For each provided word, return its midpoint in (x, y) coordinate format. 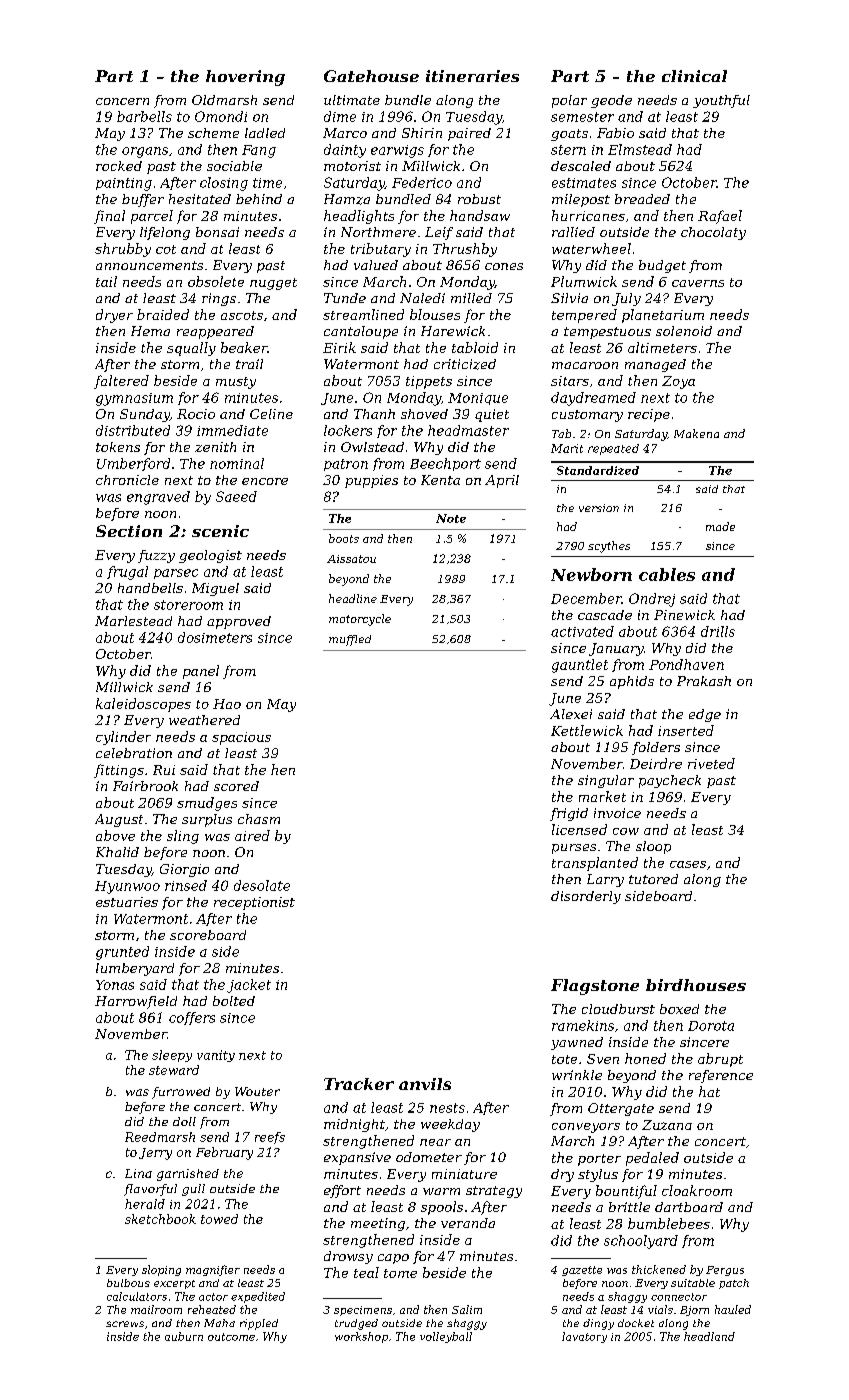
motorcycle (360, 620)
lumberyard (135, 969)
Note (451, 518)
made (720, 526)
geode (611, 101)
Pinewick (684, 615)
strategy (494, 1192)
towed (219, 1219)
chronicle (127, 480)
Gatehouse (371, 76)
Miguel (215, 589)
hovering (245, 78)
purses (574, 849)
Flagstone (595, 987)
